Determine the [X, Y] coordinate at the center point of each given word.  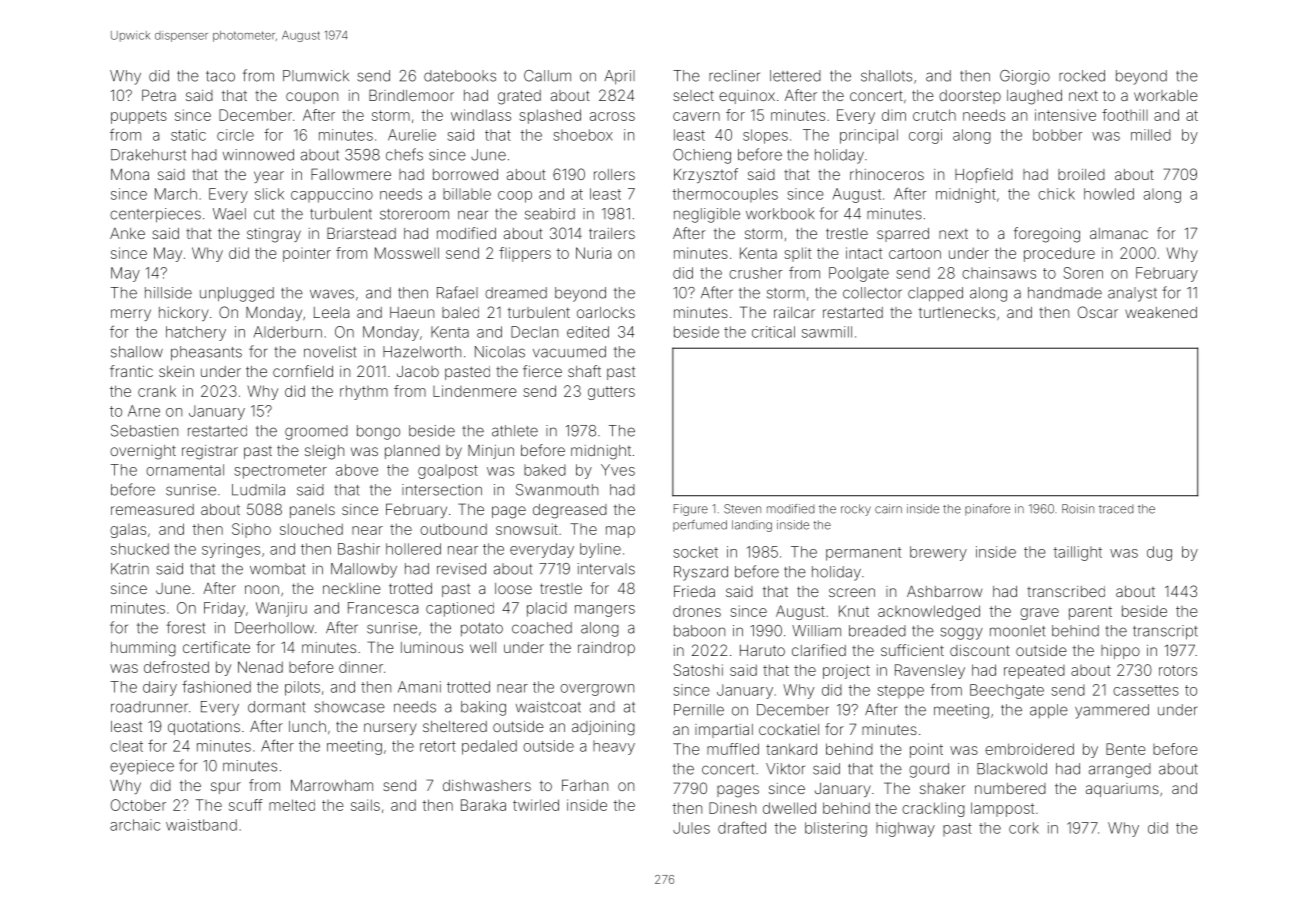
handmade [1065, 293]
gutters [611, 393]
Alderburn [288, 332]
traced [1116, 509]
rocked [1082, 76]
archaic [135, 825]
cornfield [303, 371]
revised [461, 569]
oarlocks [606, 312]
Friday [224, 609]
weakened [1161, 312]
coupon [312, 98]
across [612, 116]
